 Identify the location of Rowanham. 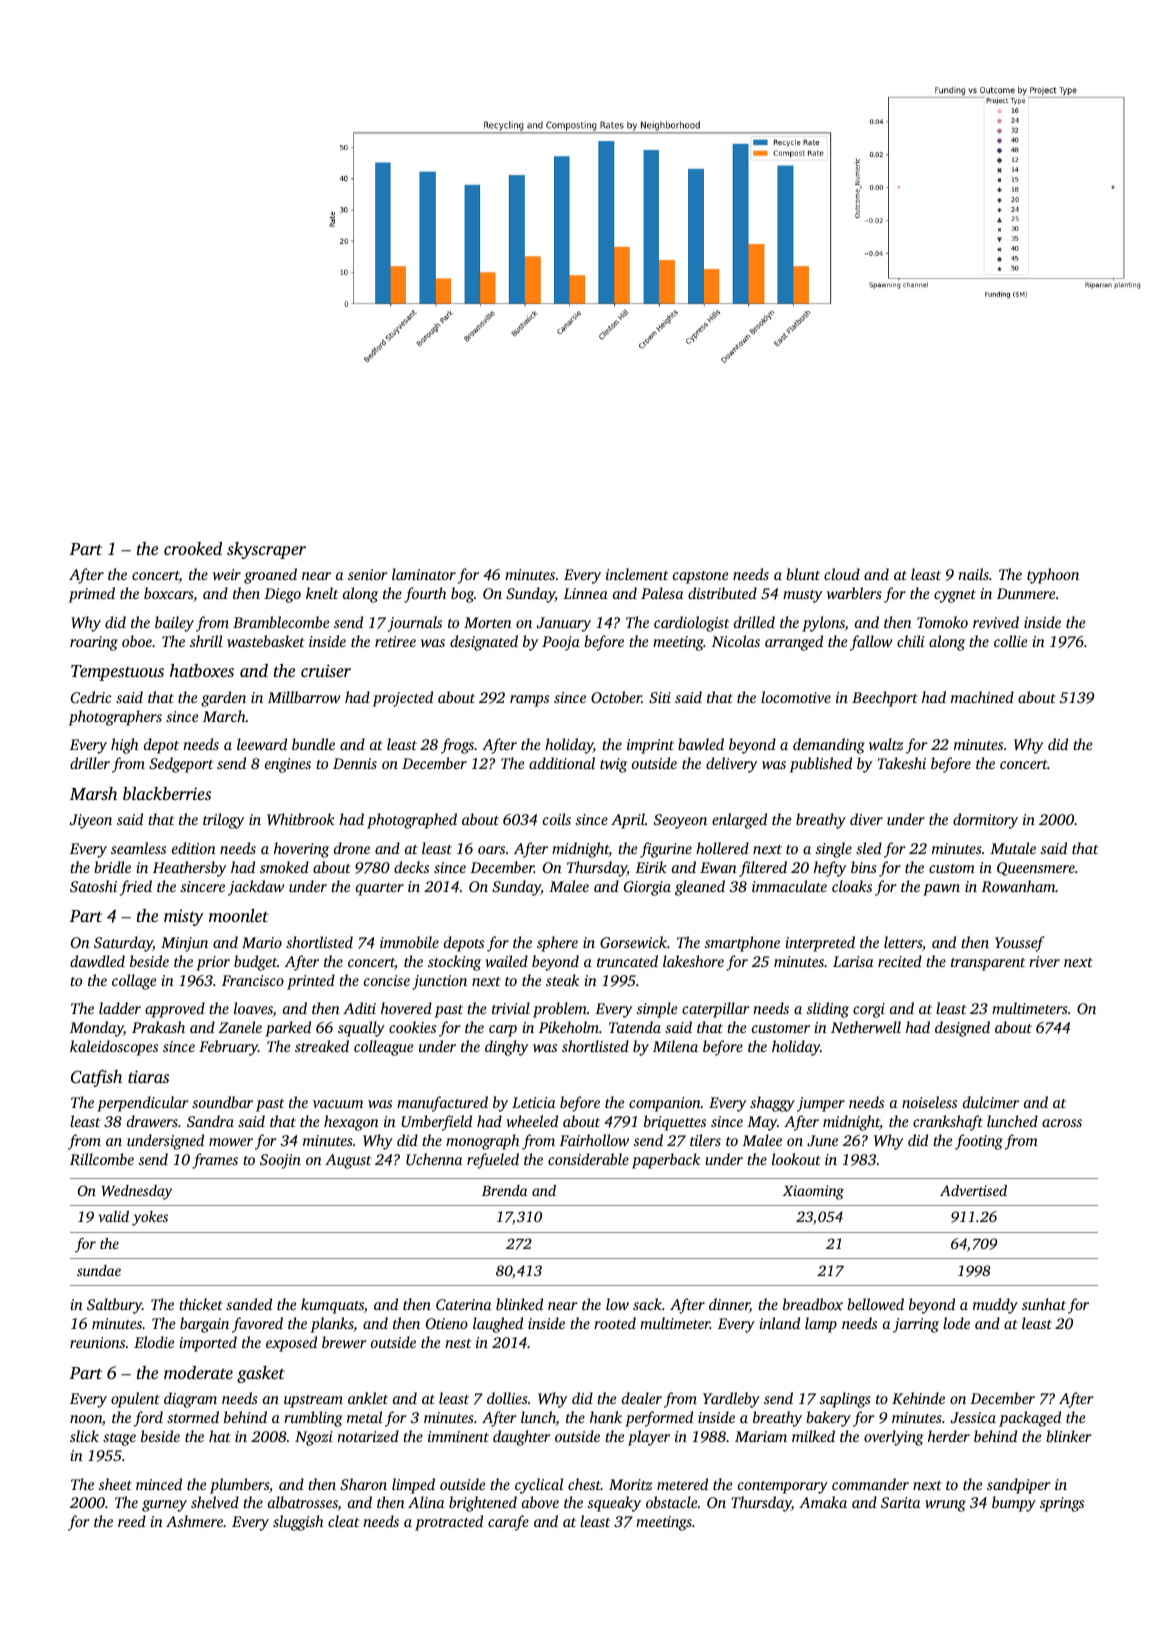
(1018, 886).
